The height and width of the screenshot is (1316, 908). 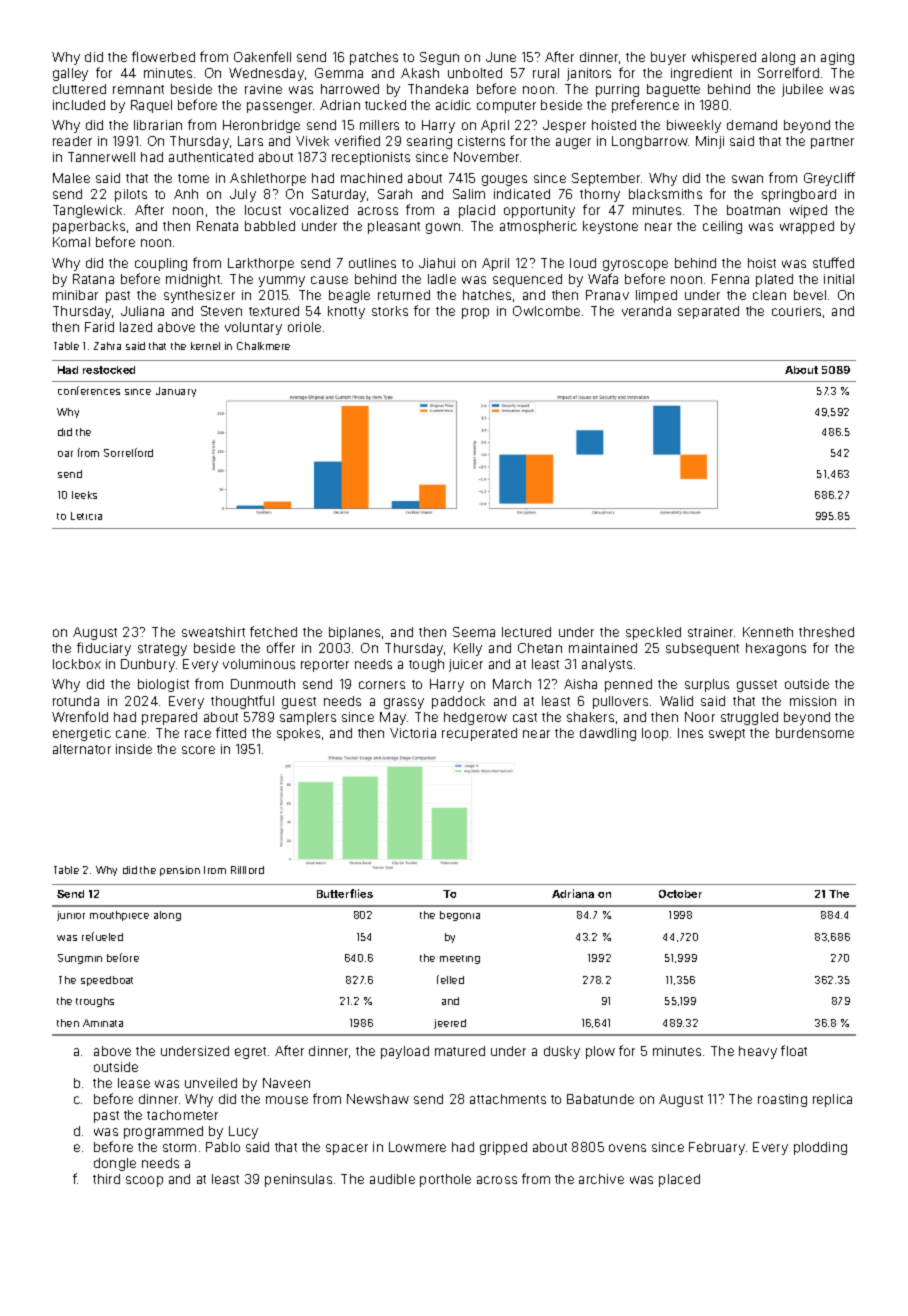 What do you see at coordinates (837, 58) in the screenshot?
I see `aging` at bounding box center [837, 58].
